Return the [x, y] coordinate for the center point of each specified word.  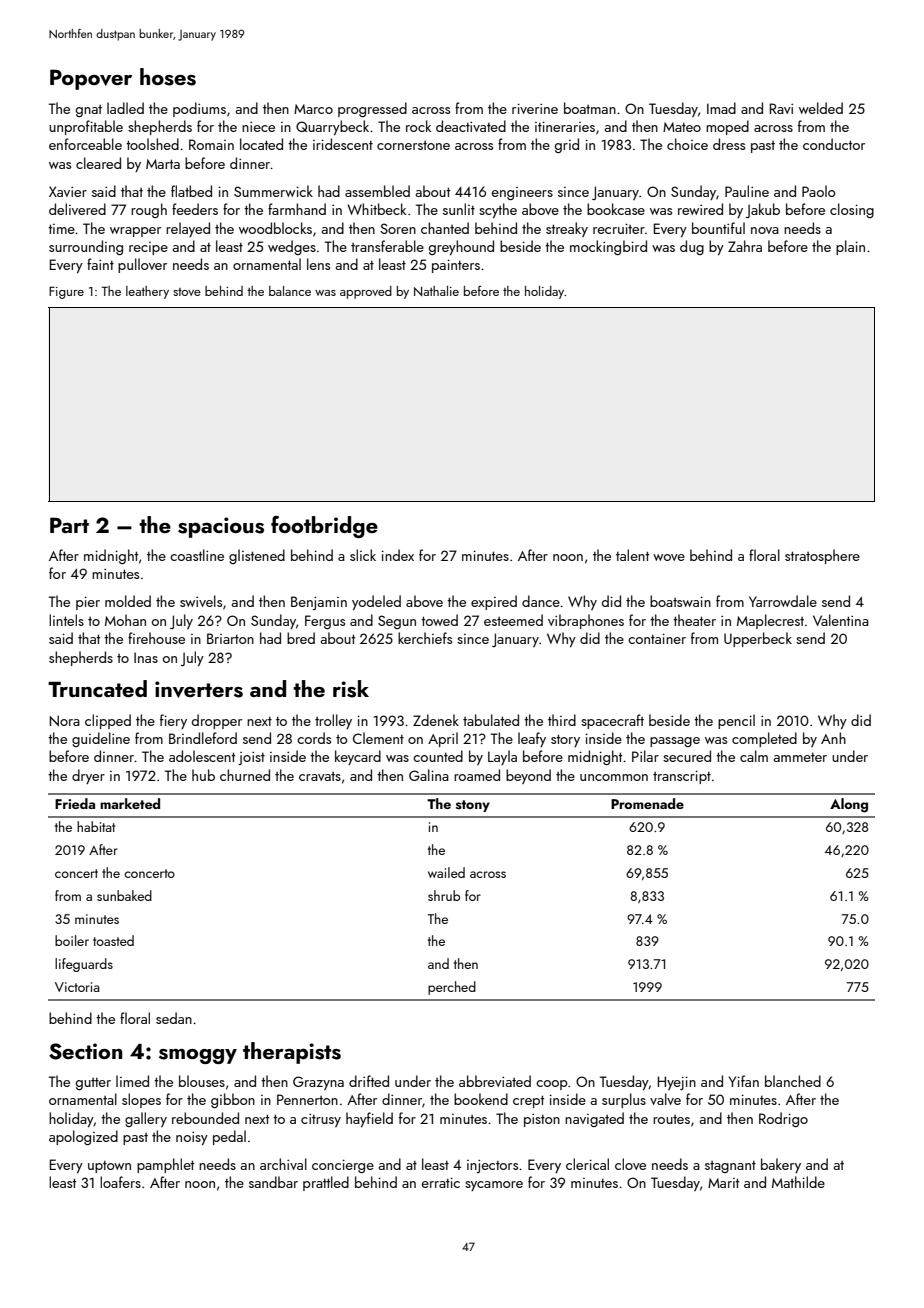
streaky [567, 229]
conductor [834, 144]
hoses [168, 77]
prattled [326, 1183]
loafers [120, 1182]
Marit [723, 1183]
